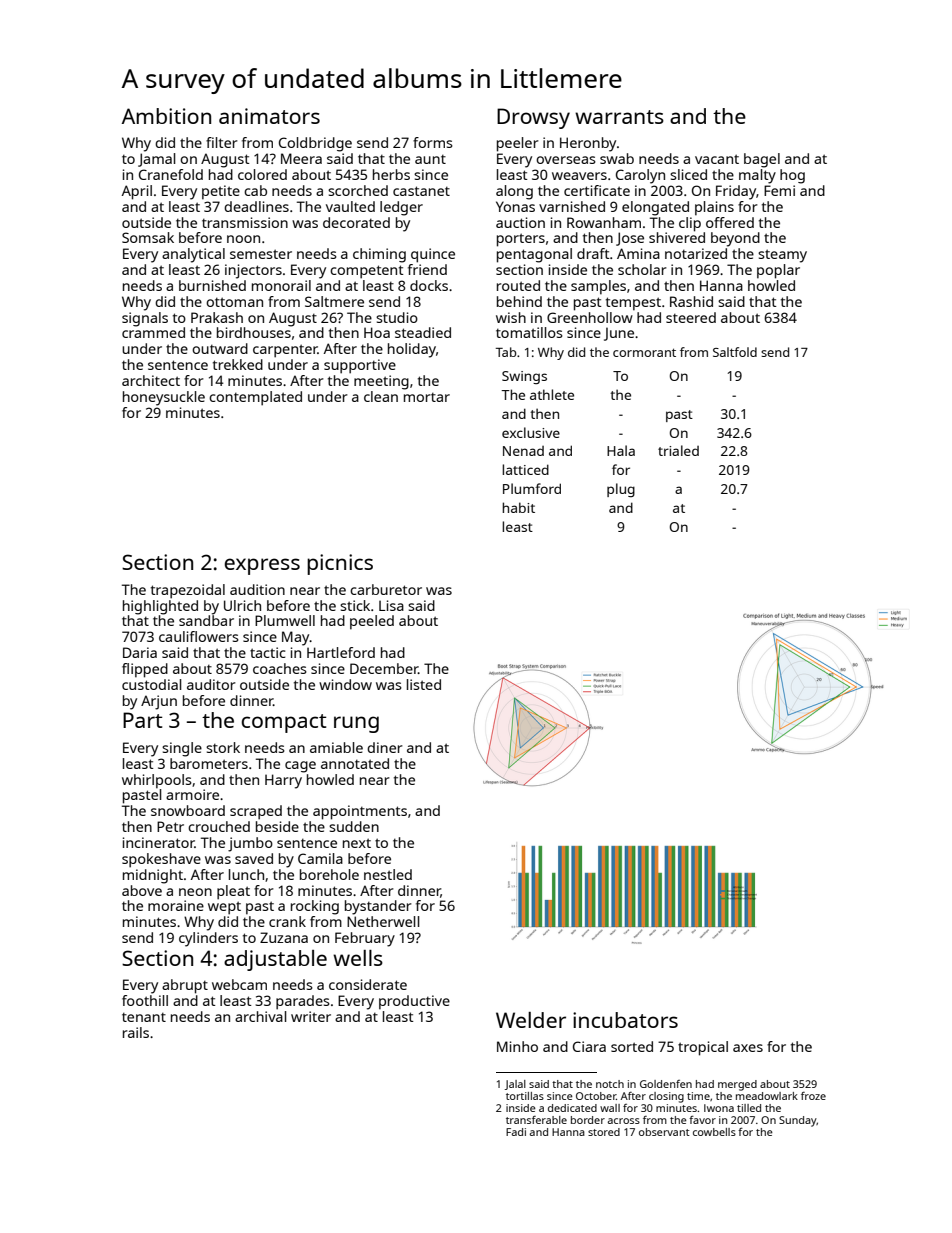 The height and width of the screenshot is (1233, 952). I want to click on bagel, so click(762, 160).
